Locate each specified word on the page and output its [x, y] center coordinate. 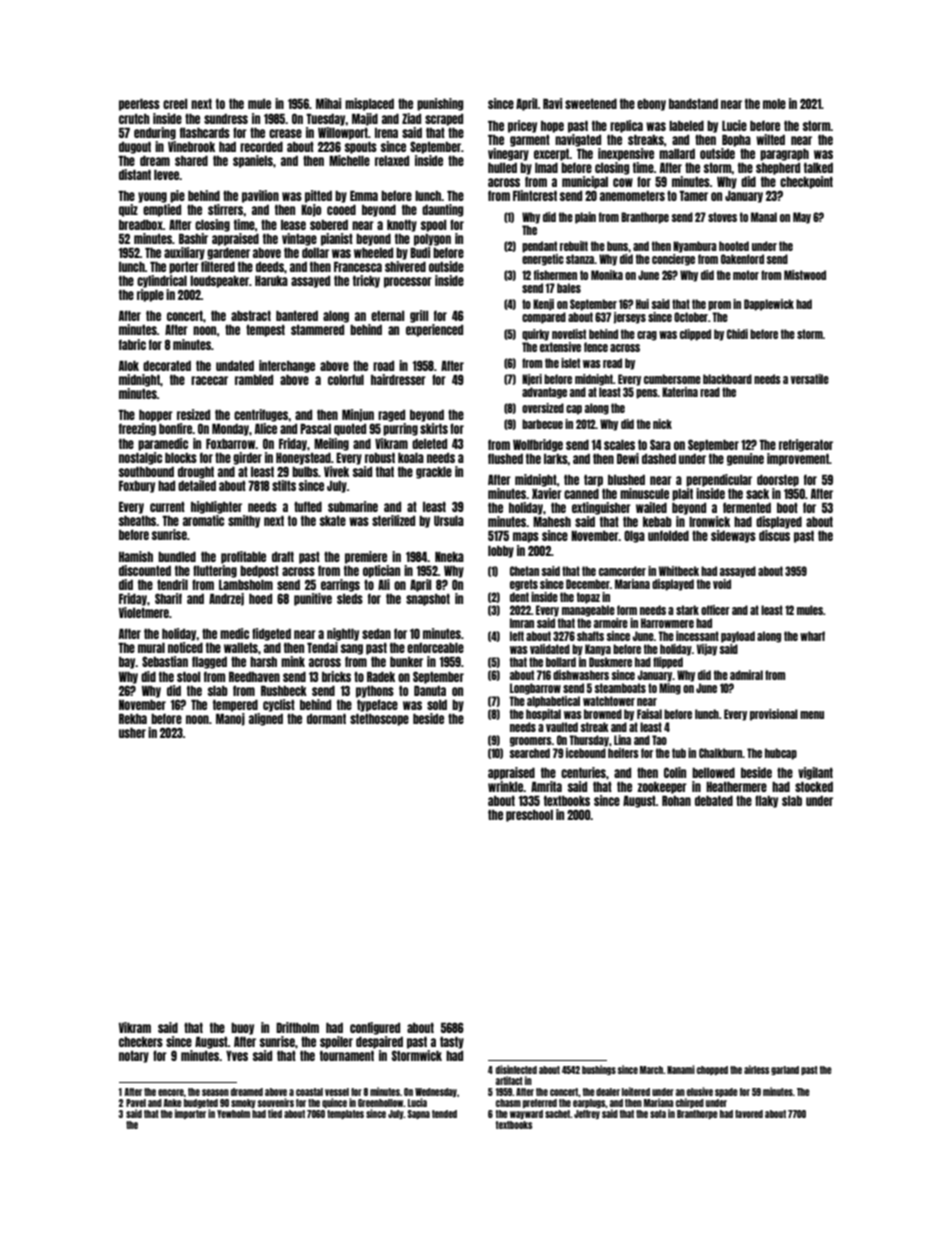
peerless [139, 105]
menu [812, 715]
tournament [347, 1056]
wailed [651, 507]
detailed [197, 485]
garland [785, 1070]
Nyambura [695, 247]
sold [437, 705]
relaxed [392, 161]
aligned [266, 719]
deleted [429, 444]
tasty [452, 1043]
